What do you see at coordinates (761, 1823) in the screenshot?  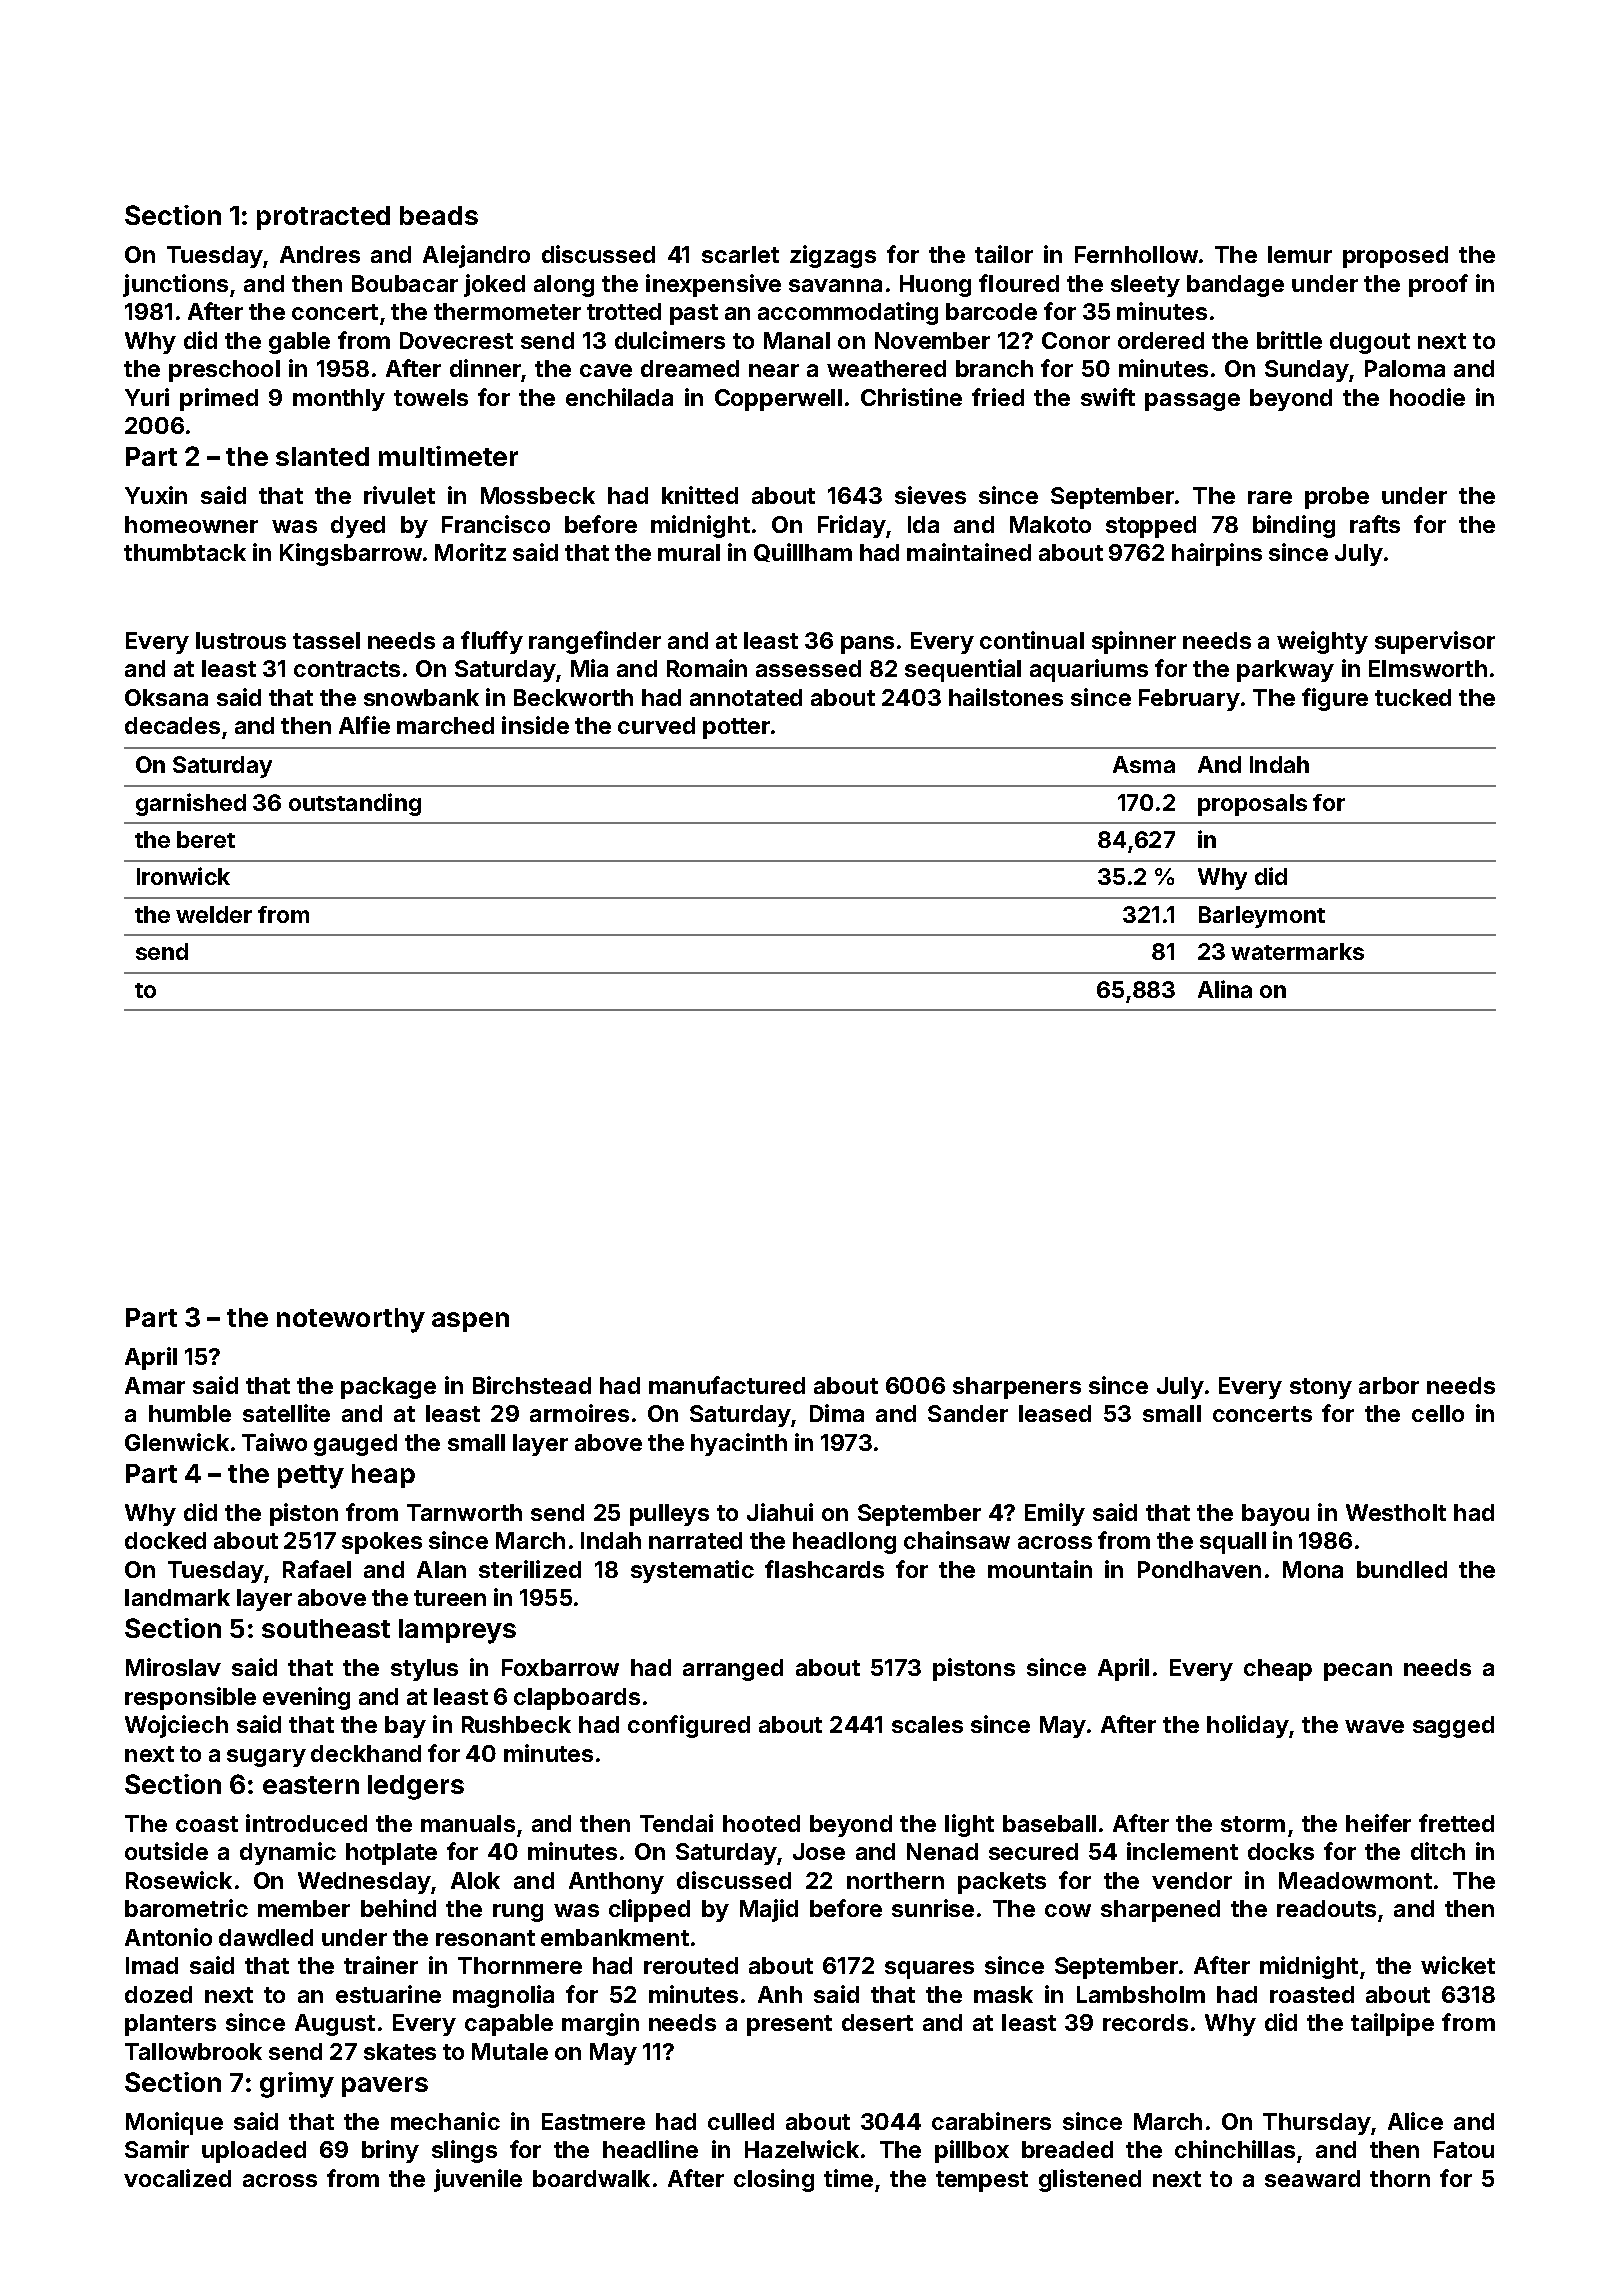 I see `hooted` at bounding box center [761, 1823].
